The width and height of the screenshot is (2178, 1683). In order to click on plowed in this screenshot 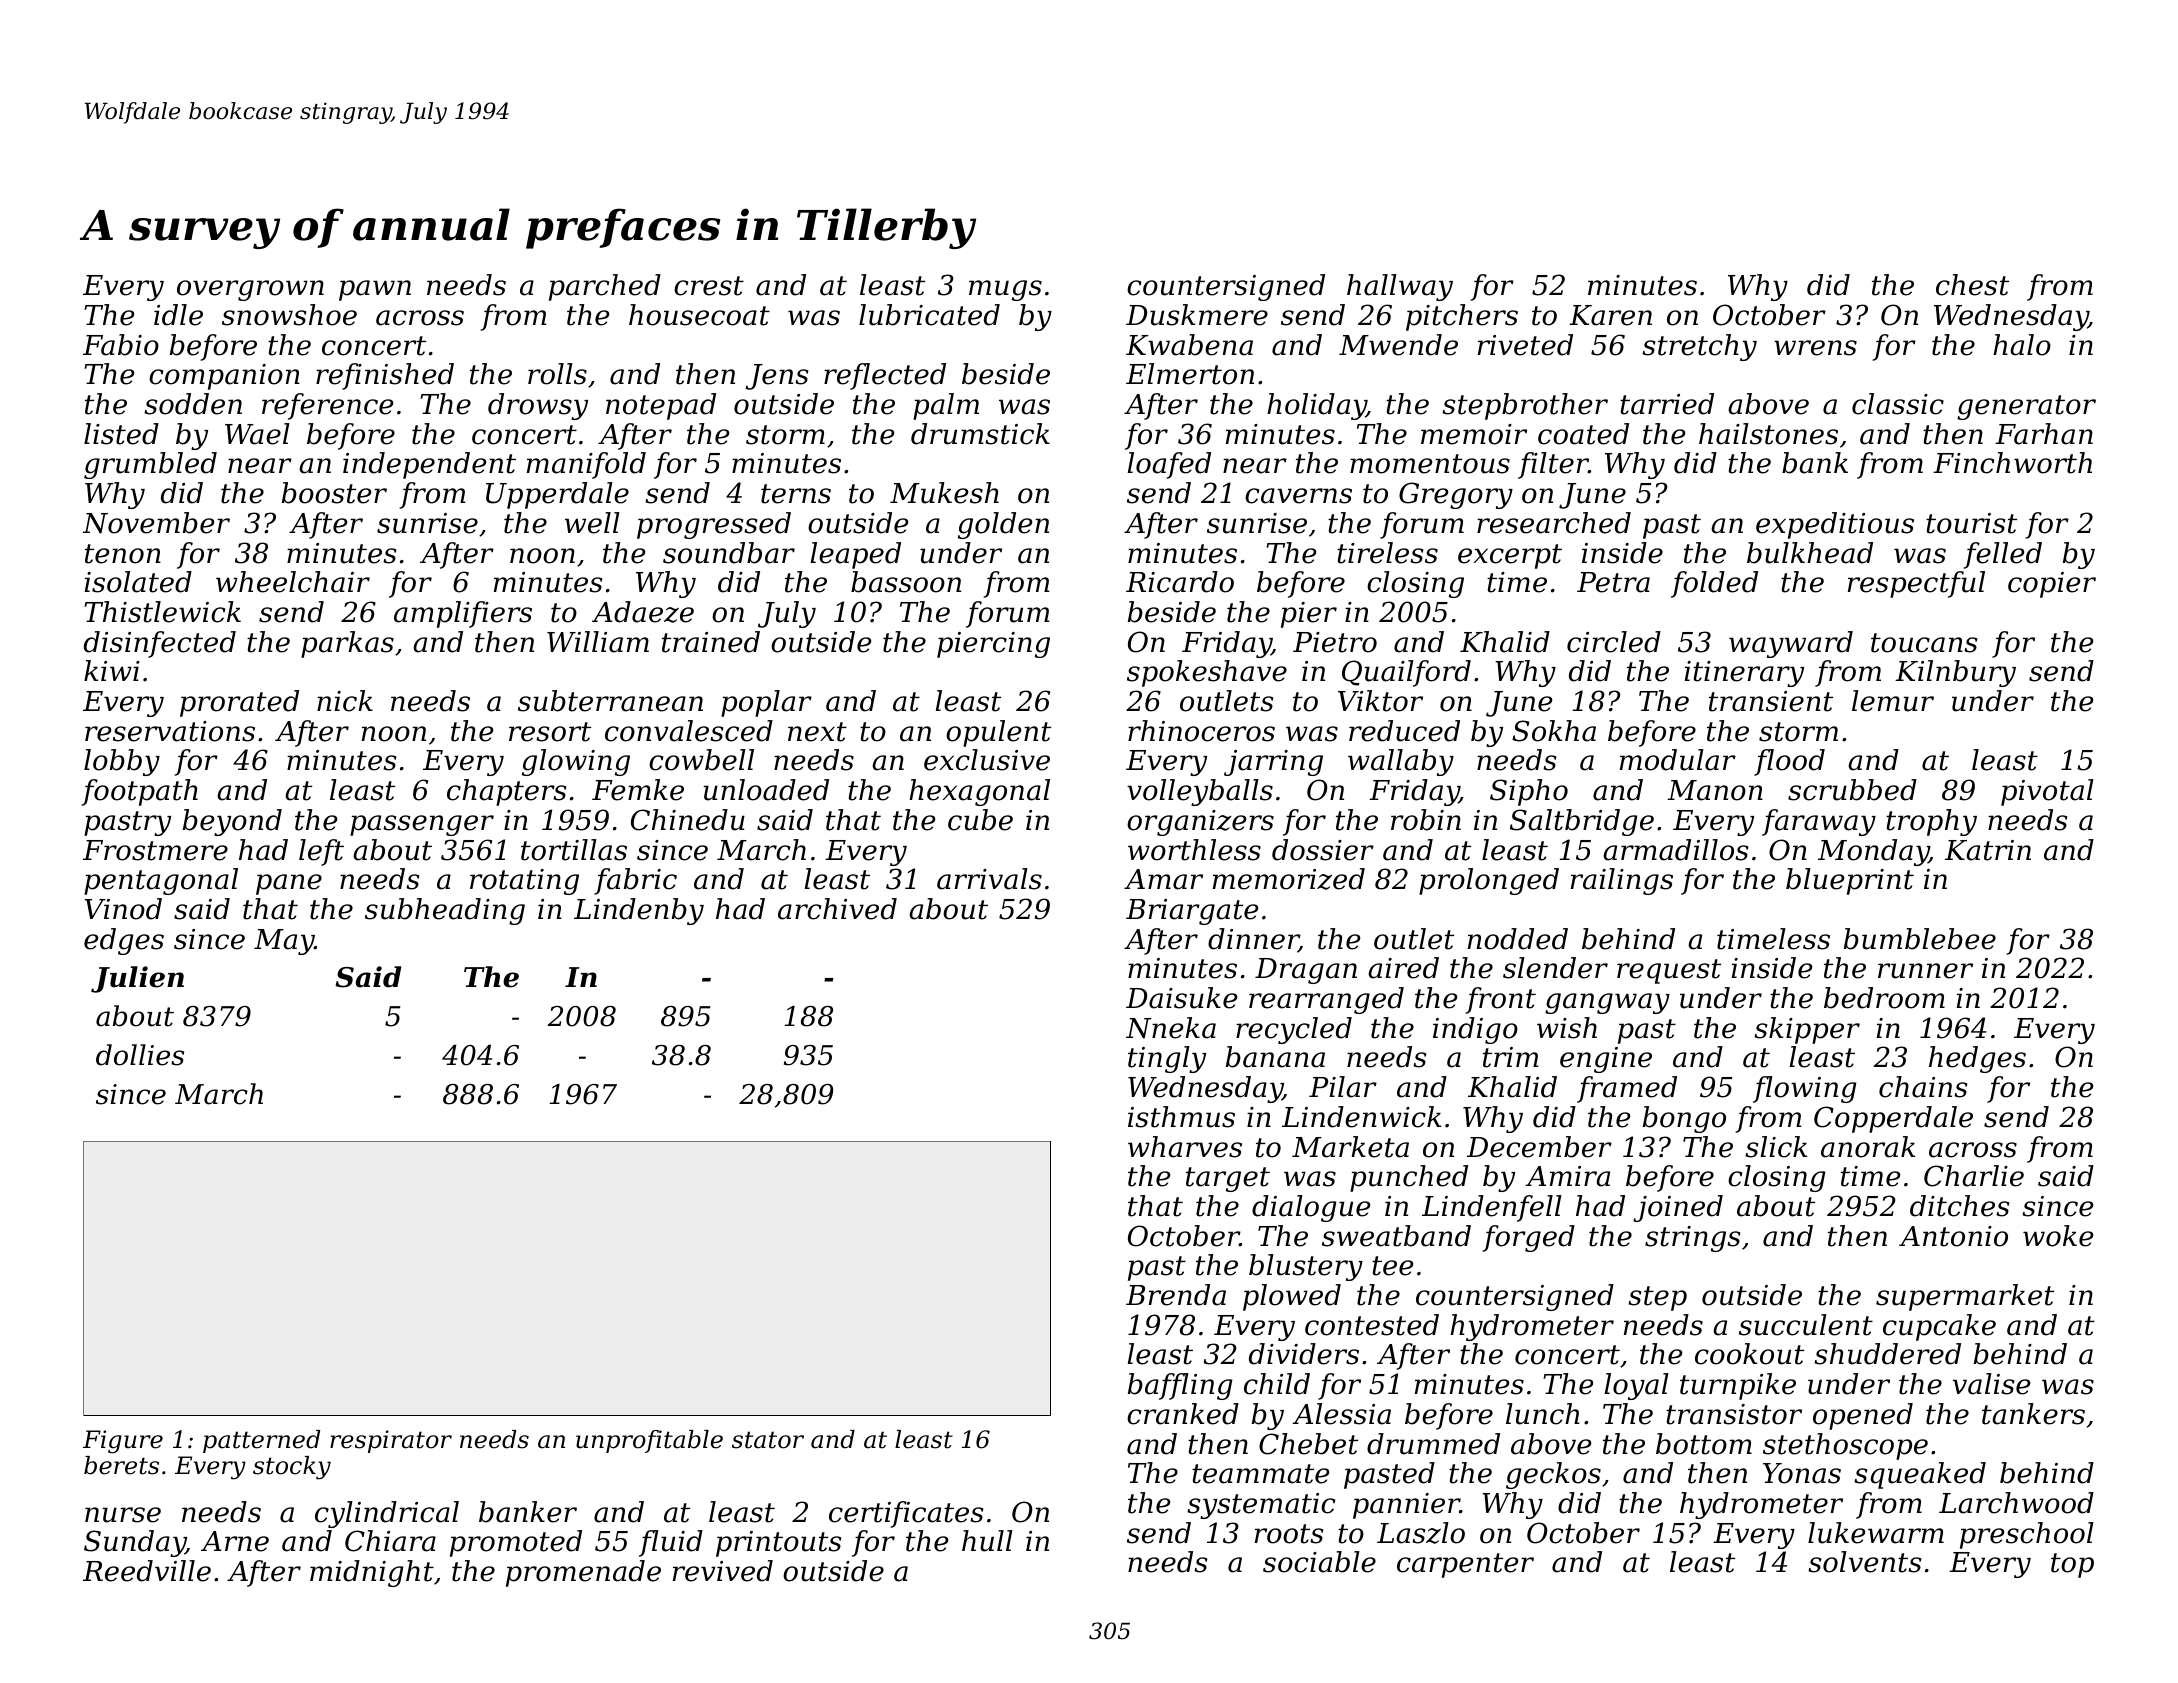, I will do `click(1292, 1297)`.
